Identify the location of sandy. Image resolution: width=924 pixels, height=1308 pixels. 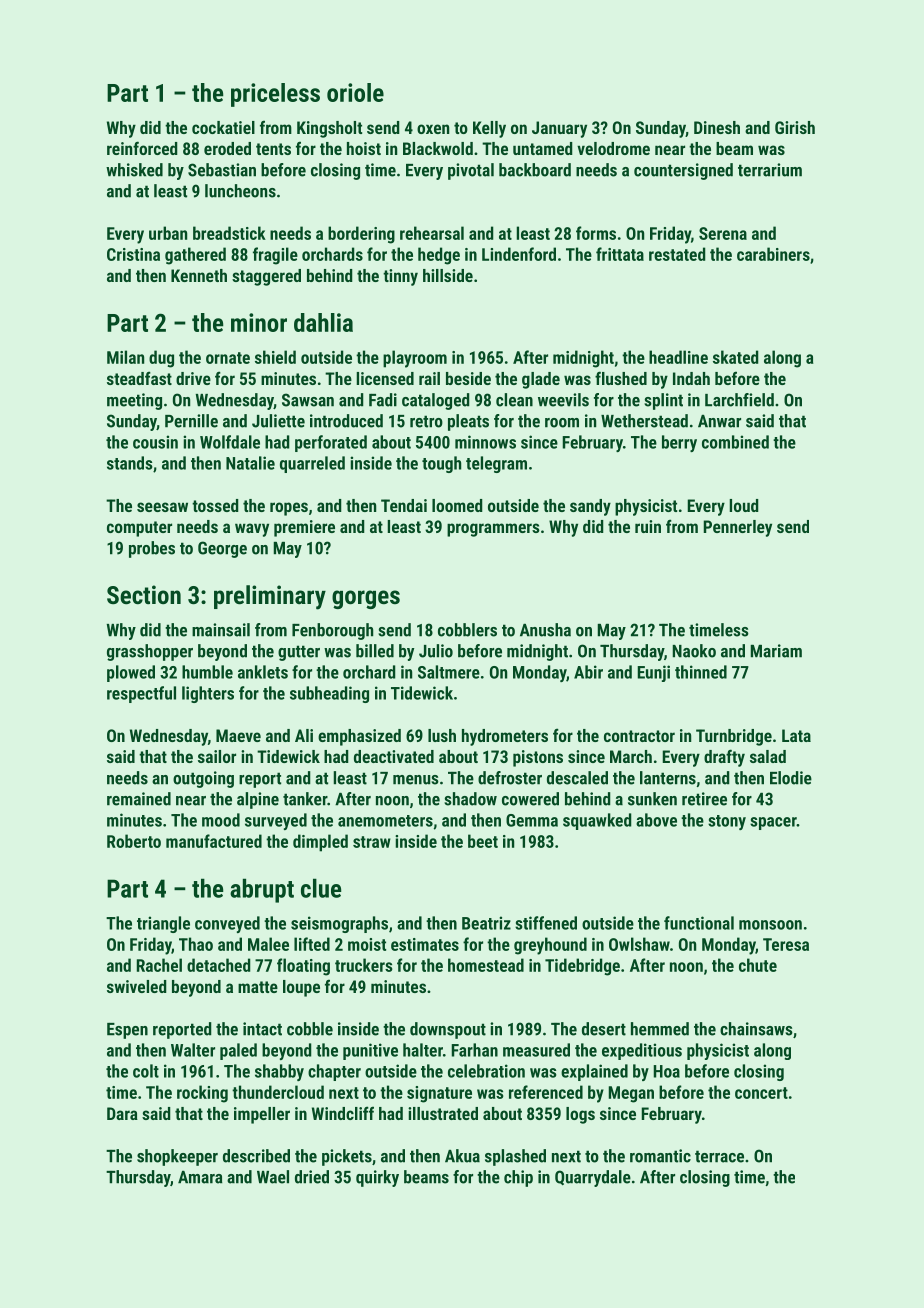
(590, 507).
